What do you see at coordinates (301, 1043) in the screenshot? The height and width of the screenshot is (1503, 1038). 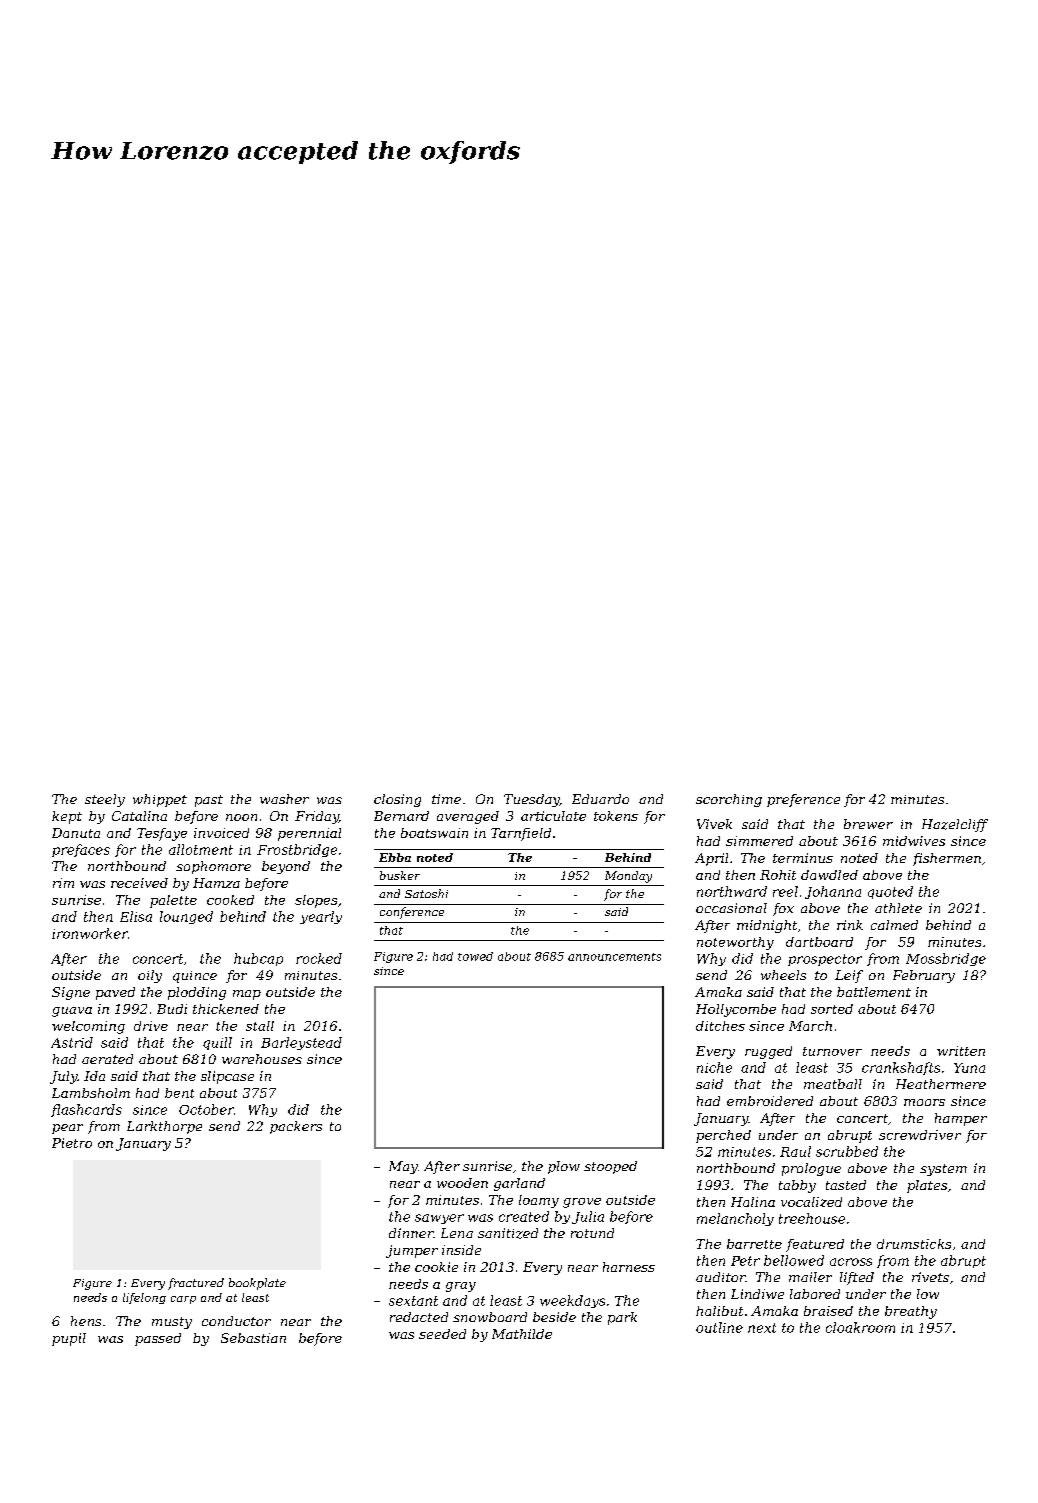 I see `Barleystead` at bounding box center [301, 1043].
